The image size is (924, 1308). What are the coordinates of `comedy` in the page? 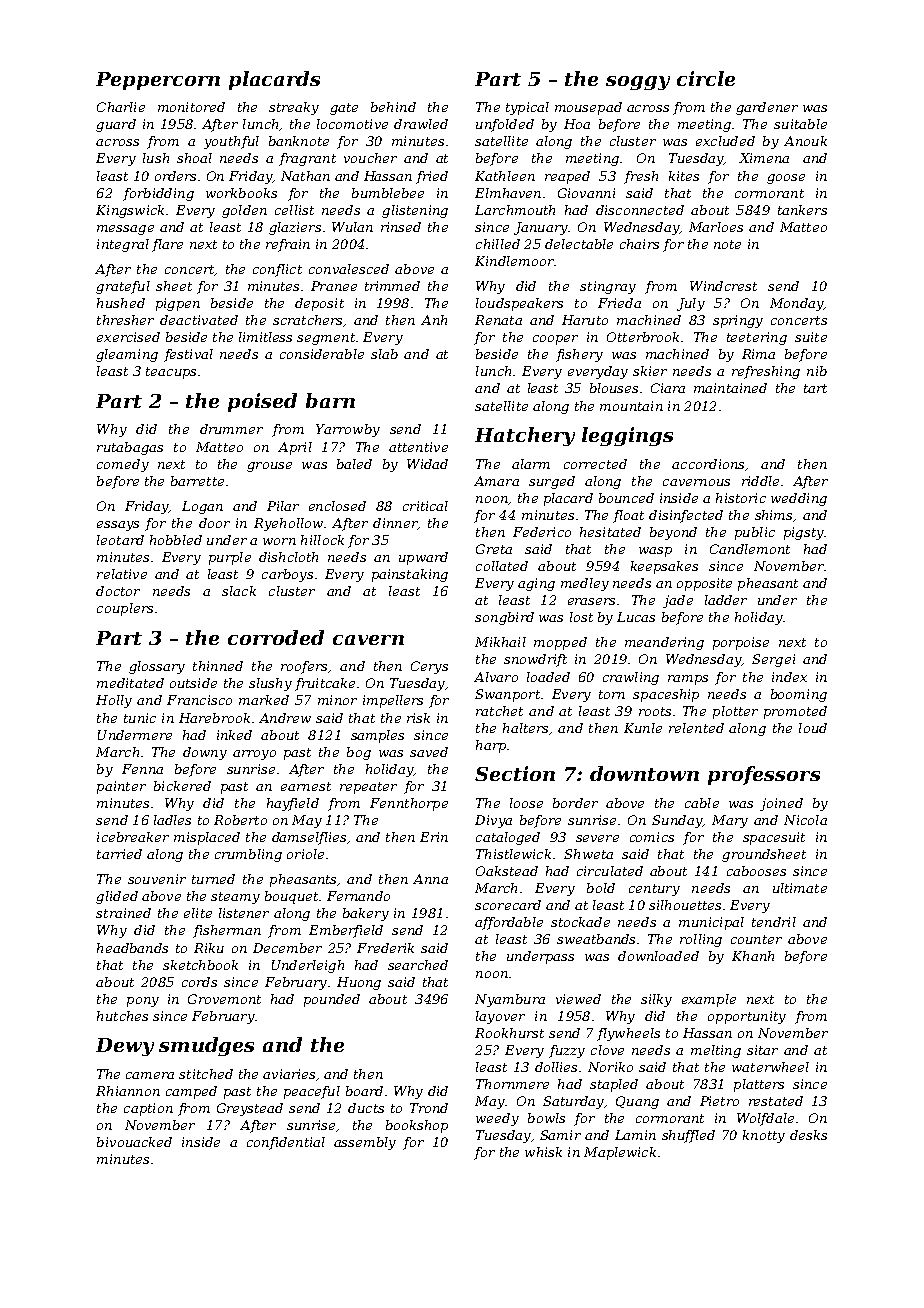 It's located at (123, 465).
